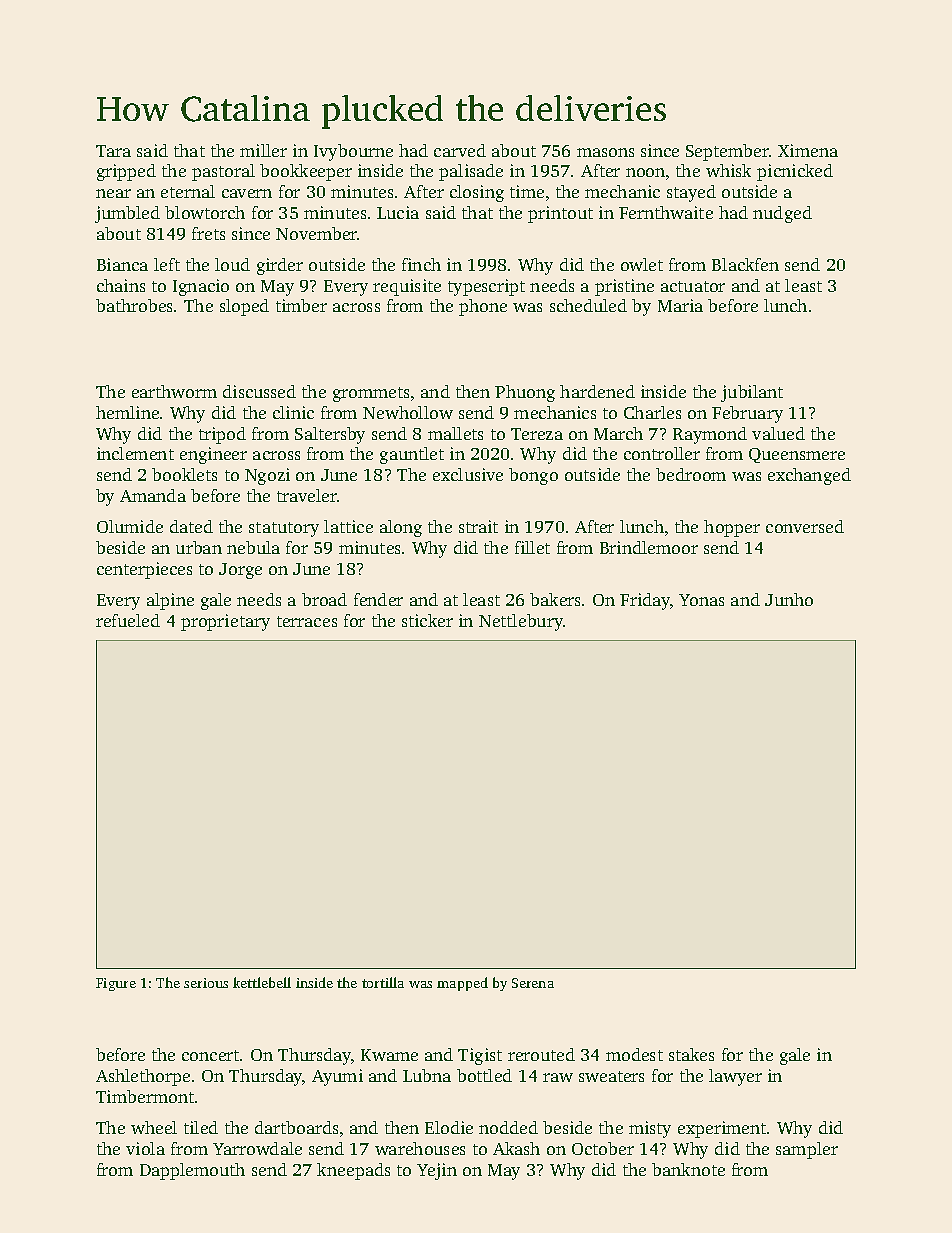 The image size is (952, 1233). Describe the element at coordinates (192, 1171) in the page. I see `Dapplemouth` at that location.
